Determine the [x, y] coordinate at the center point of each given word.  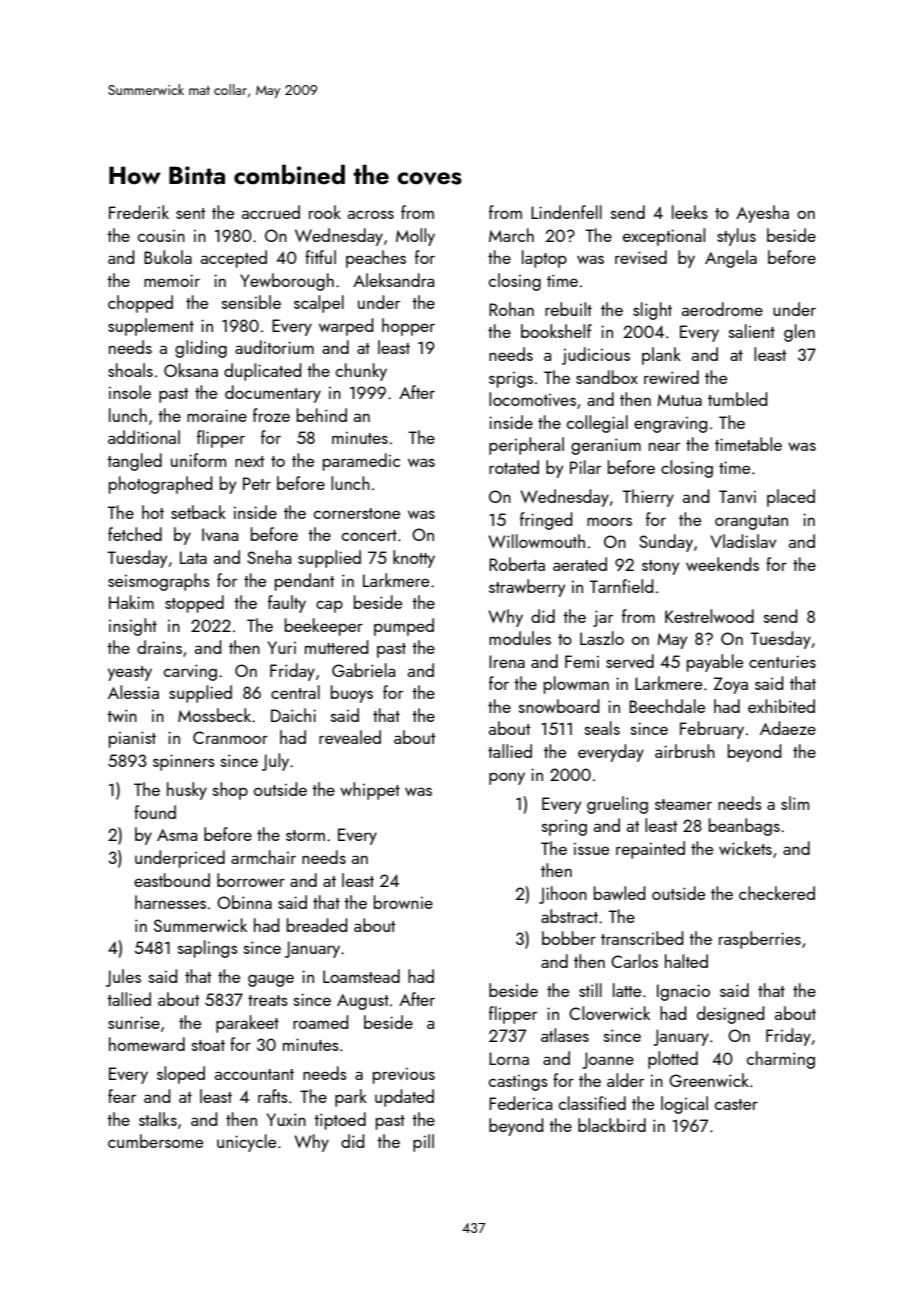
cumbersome [155, 1141]
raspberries [760, 940]
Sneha [269, 557]
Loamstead [361, 976]
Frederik [139, 212]
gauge [271, 980]
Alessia [133, 692]
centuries [782, 661]
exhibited [781, 706]
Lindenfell [566, 212]
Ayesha [762, 214]
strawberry [527, 588]
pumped [404, 627]
